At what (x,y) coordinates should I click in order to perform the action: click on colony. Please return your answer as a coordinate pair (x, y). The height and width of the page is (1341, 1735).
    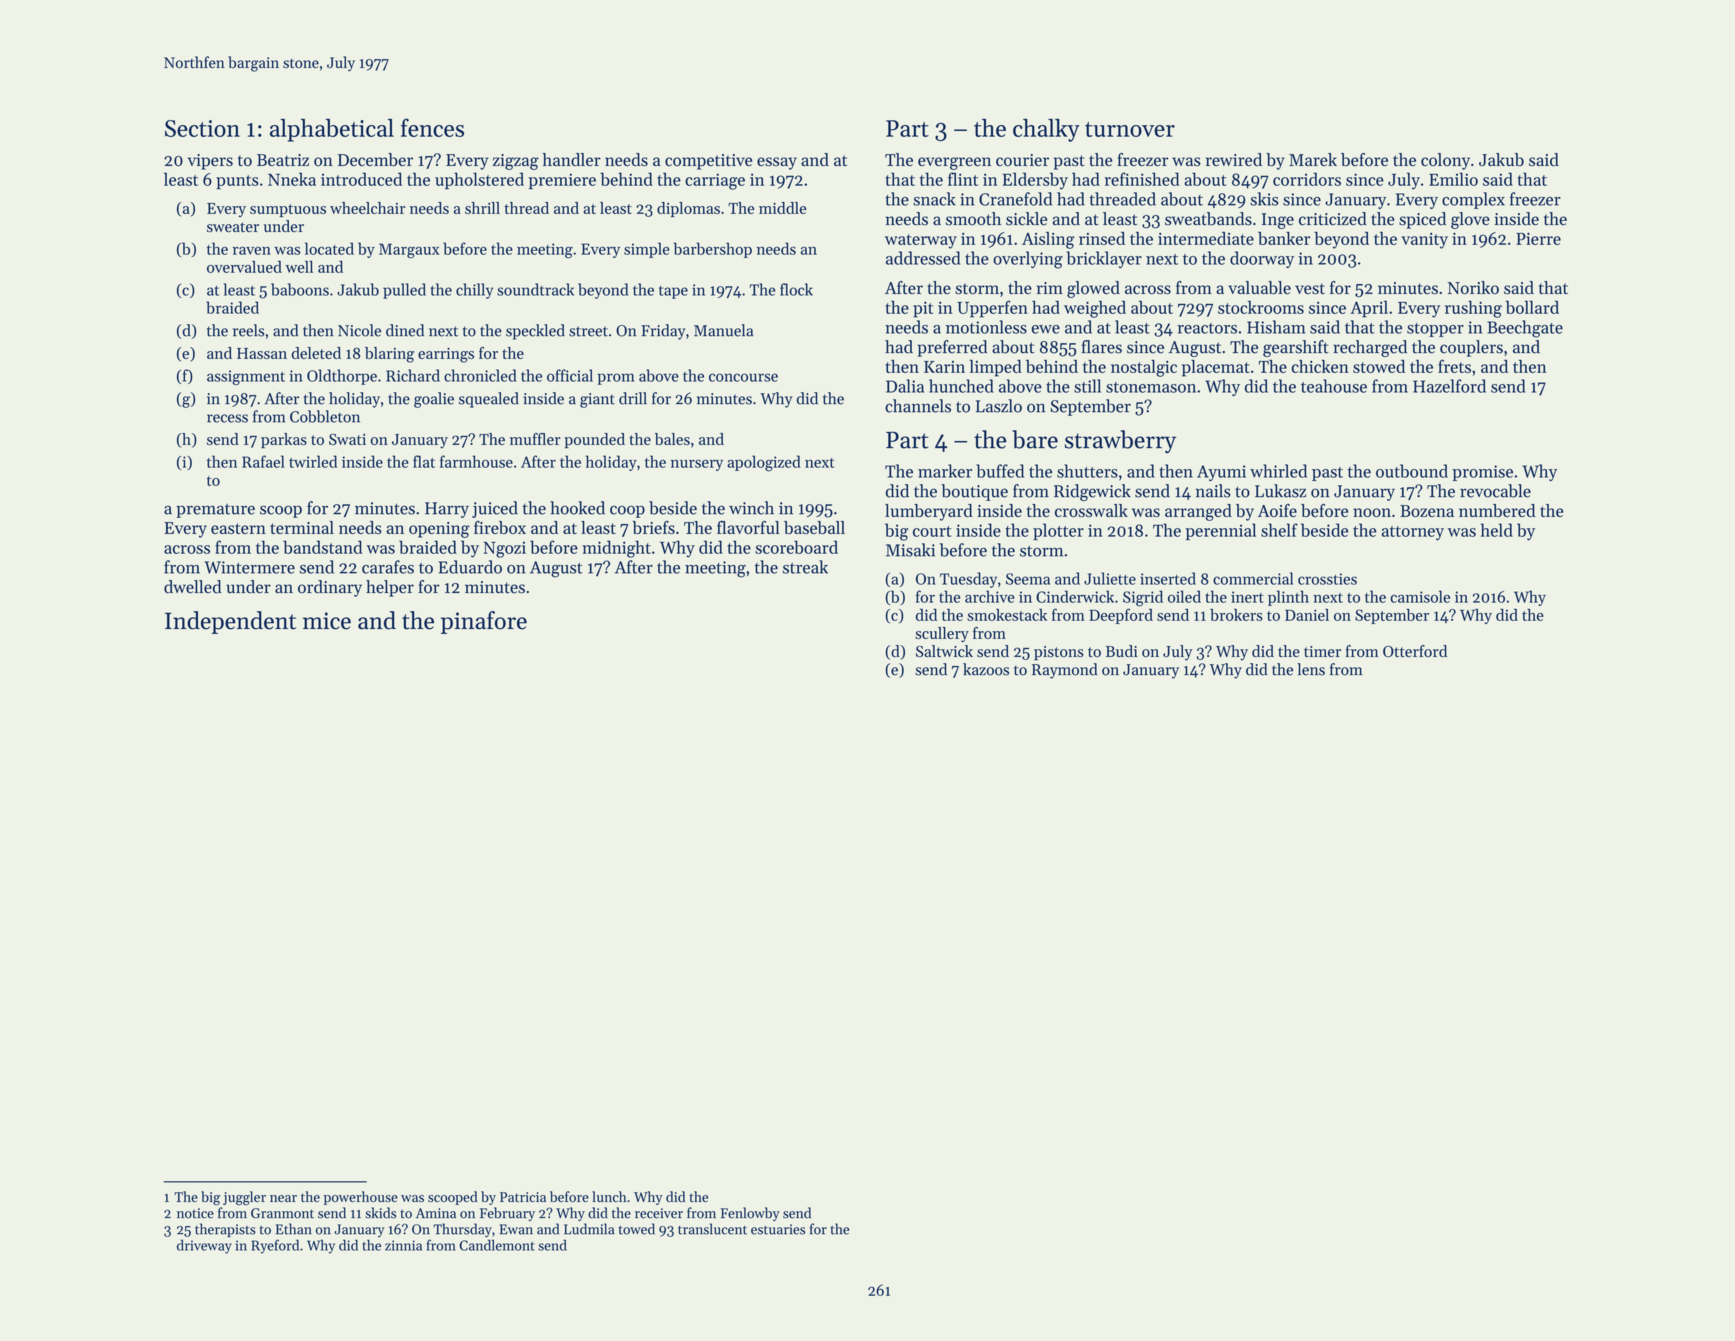
    Looking at the image, I should click on (1445, 161).
